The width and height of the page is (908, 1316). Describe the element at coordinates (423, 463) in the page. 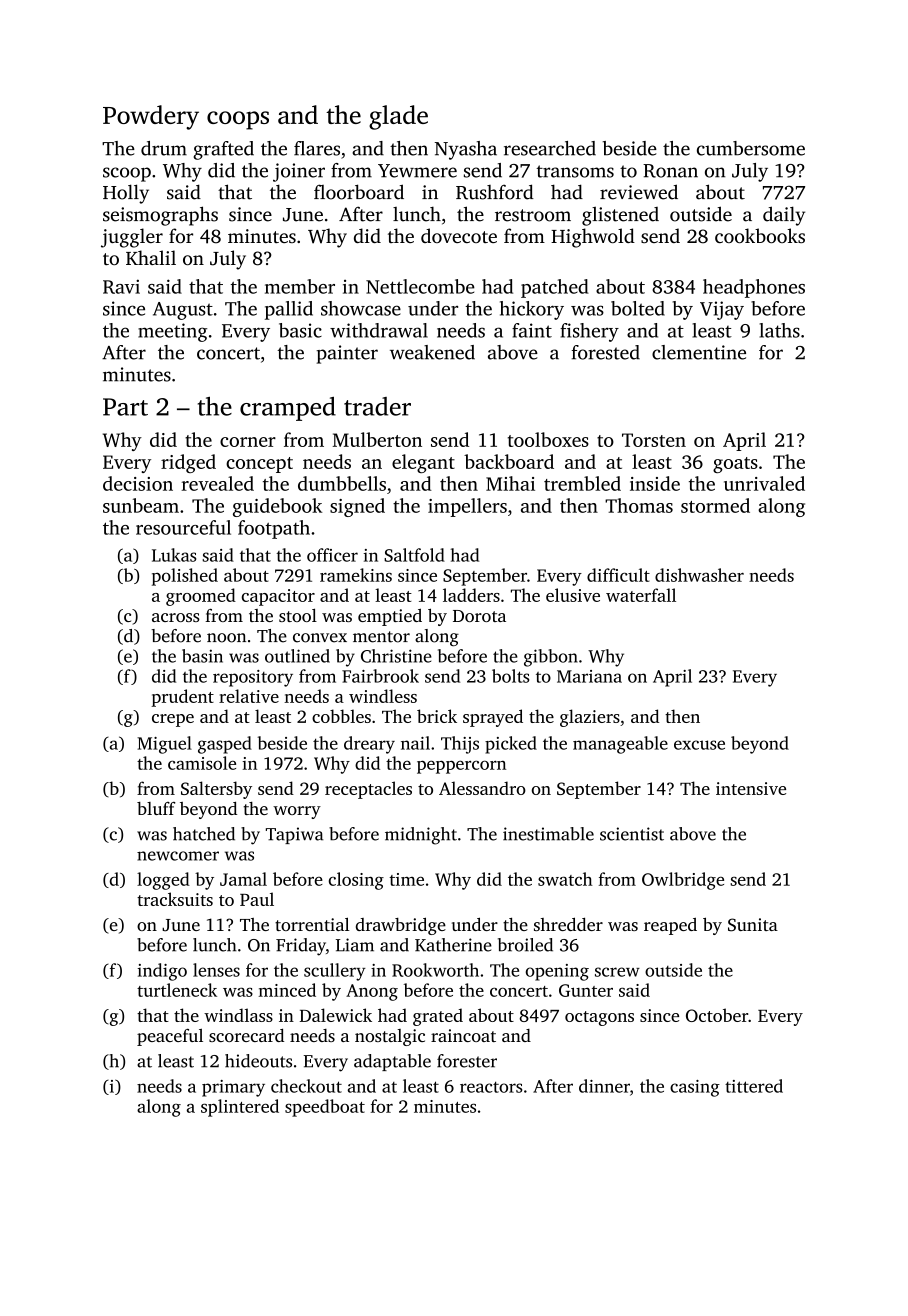

I see `elegant` at that location.
